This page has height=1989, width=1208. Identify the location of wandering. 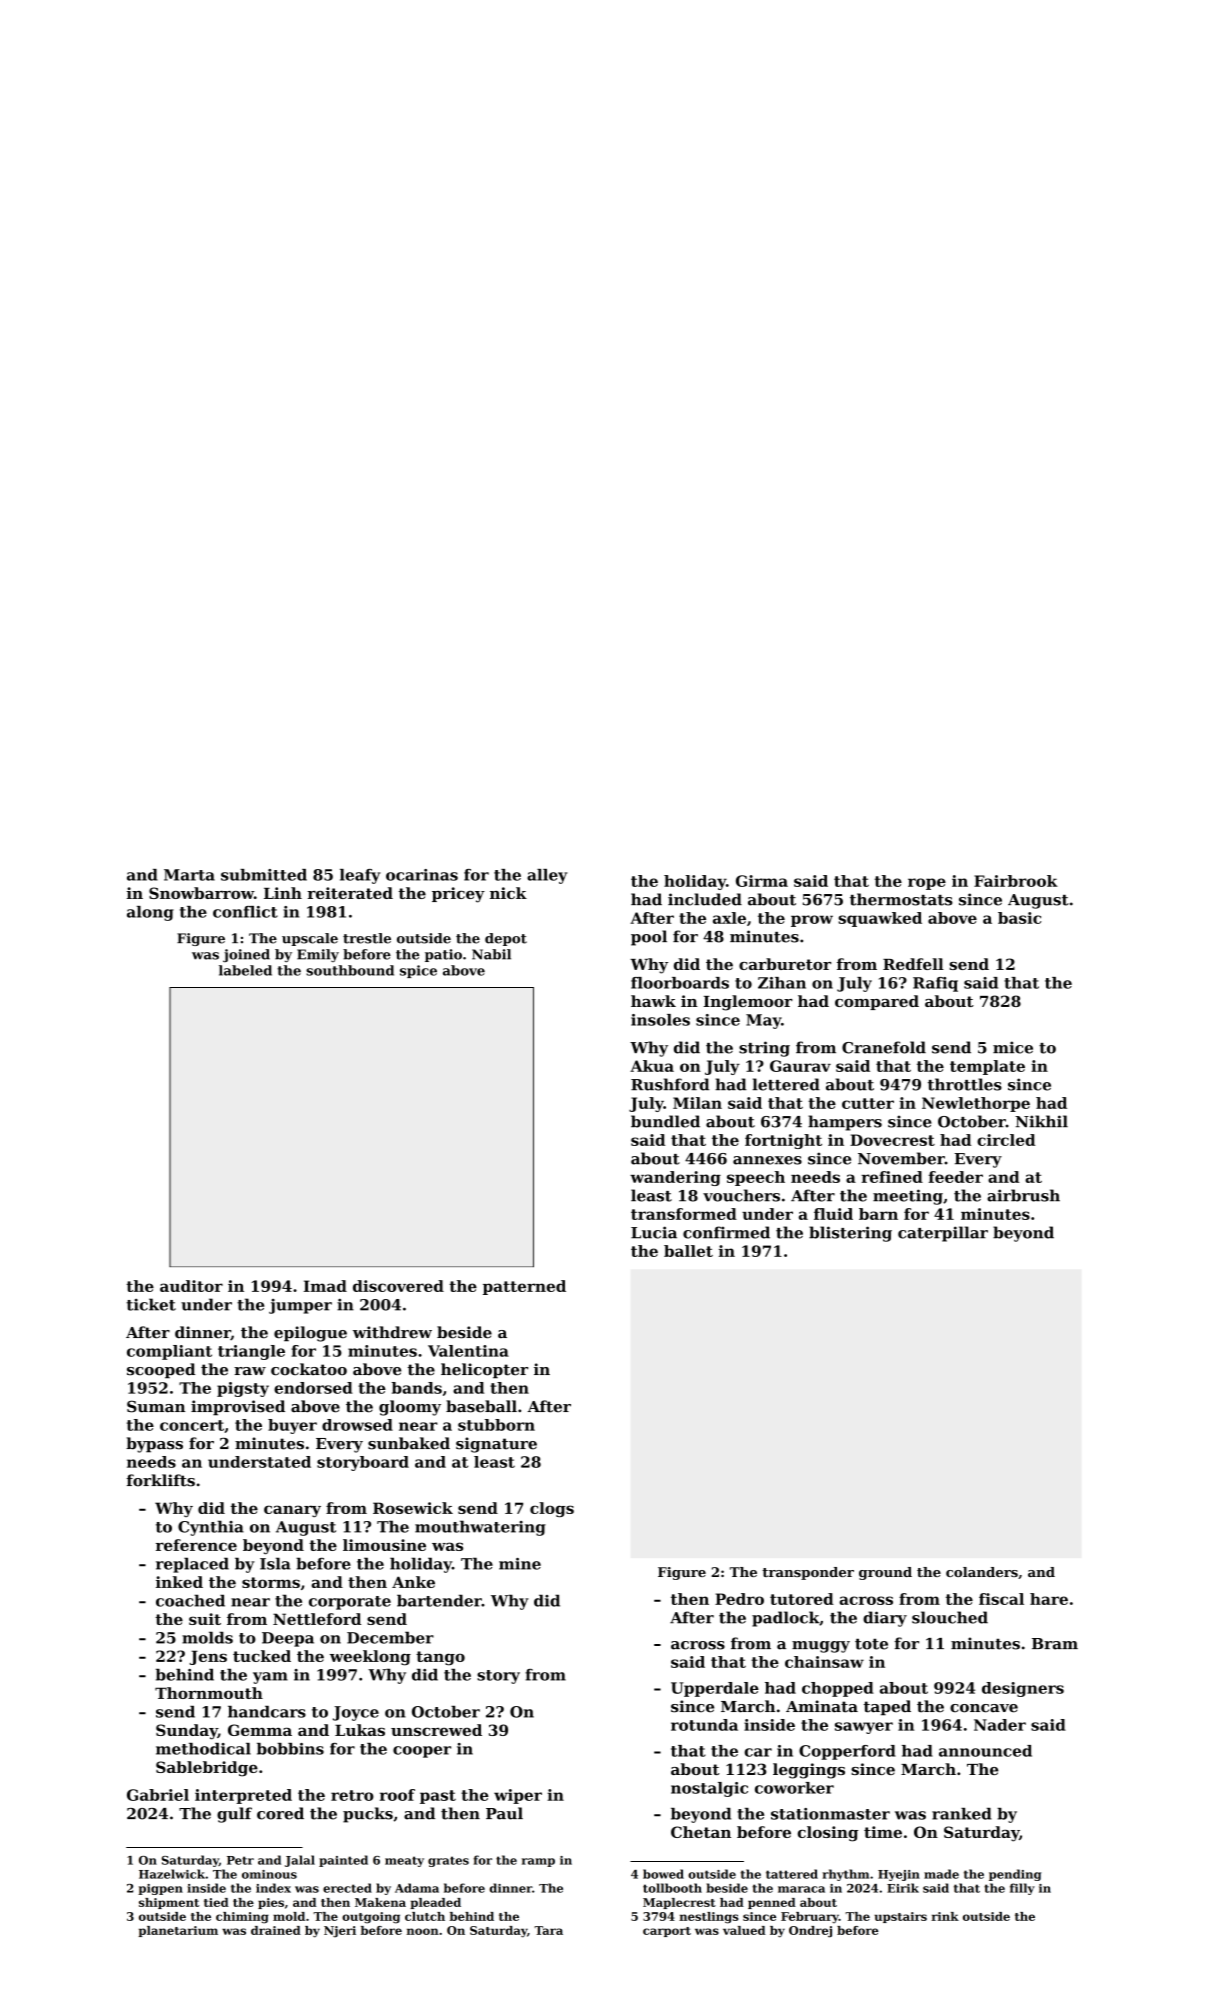
(675, 1178).
